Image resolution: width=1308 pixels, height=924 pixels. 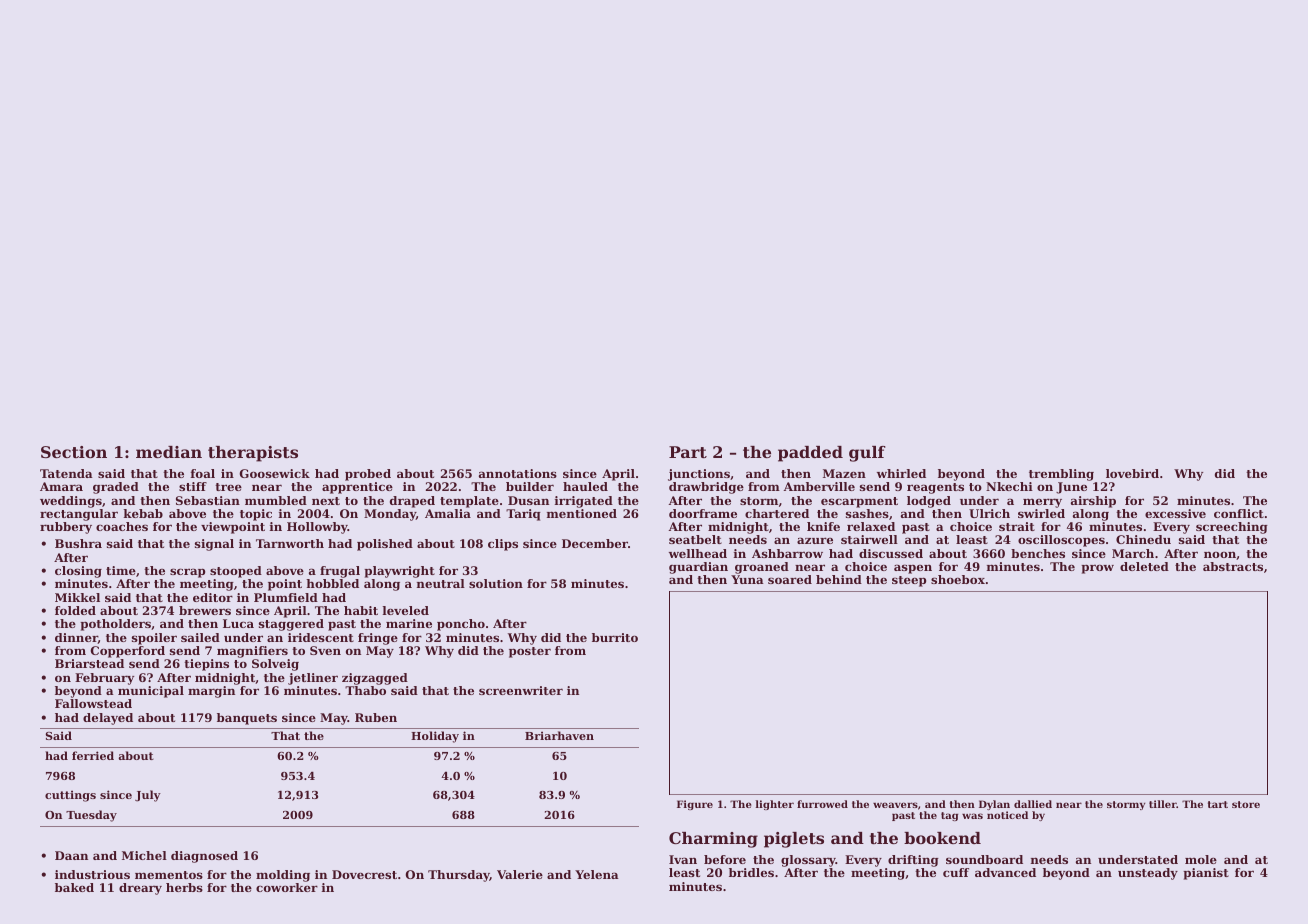 I want to click on excessive, so click(x=1175, y=513).
